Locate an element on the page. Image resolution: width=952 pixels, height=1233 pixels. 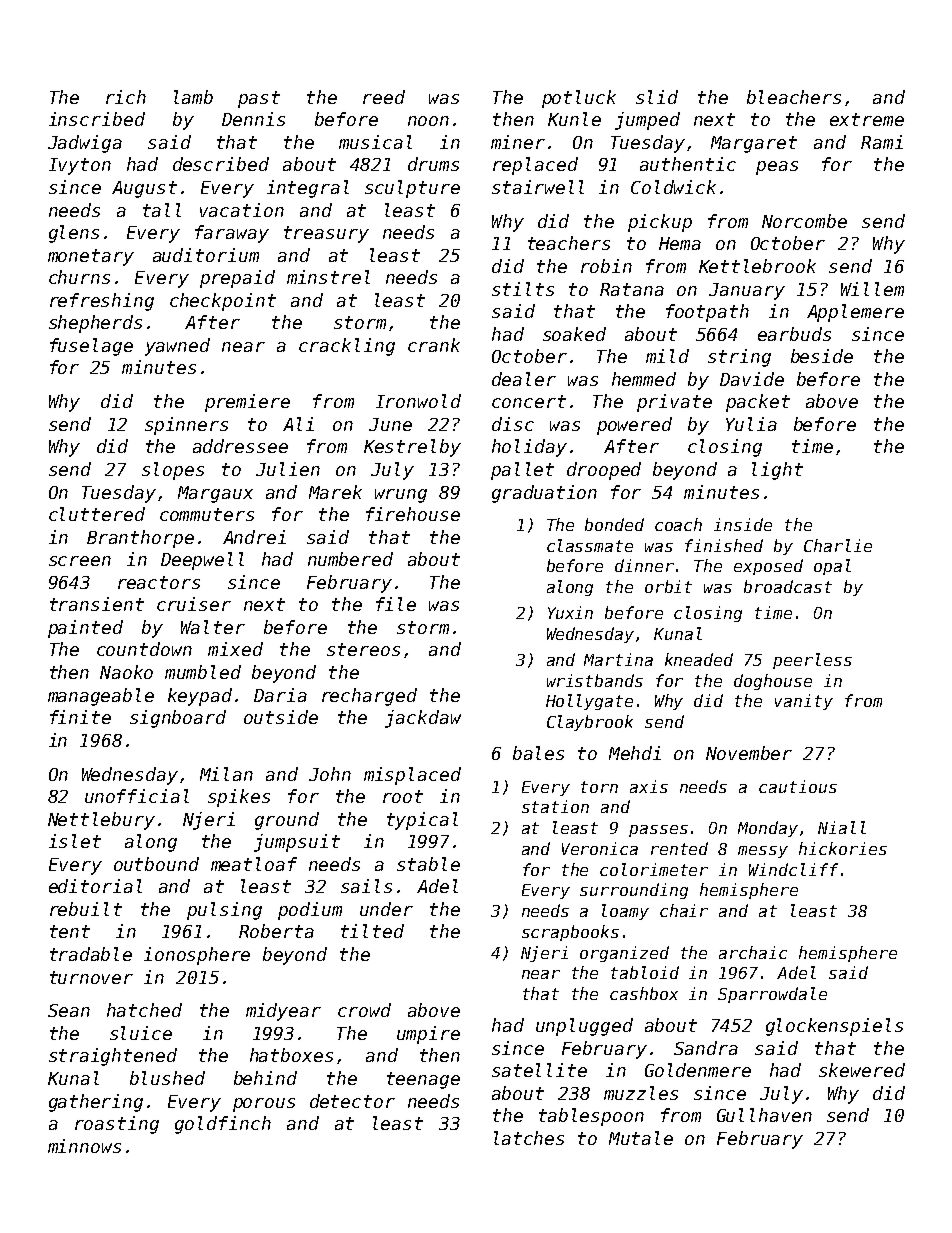
recharged is located at coordinates (369, 697).
